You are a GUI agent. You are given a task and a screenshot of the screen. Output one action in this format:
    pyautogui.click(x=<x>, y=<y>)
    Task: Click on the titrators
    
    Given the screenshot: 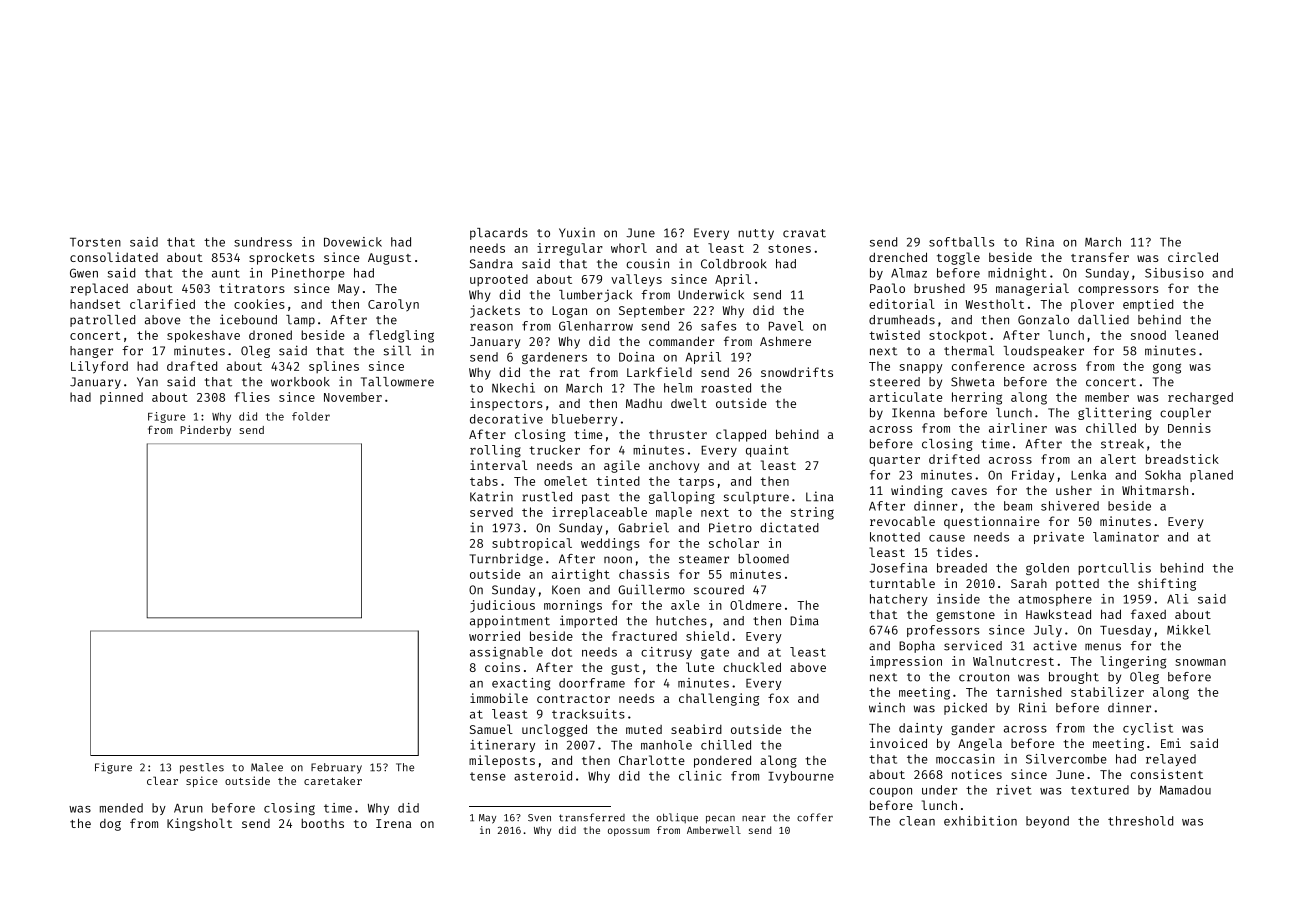 What is the action you would take?
    pyautogui.click(x=252, y=288)
